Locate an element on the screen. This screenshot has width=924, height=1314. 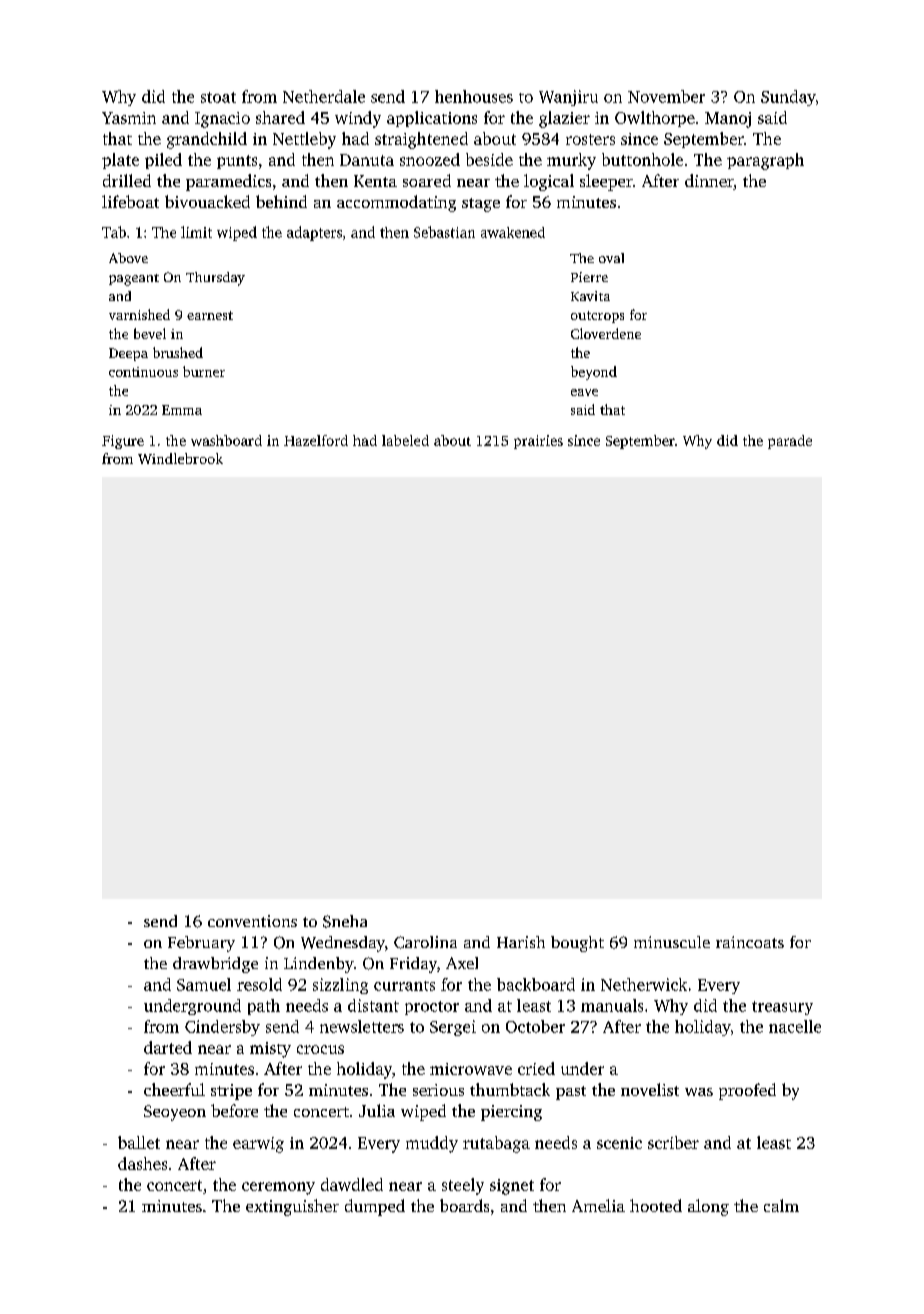
stoat is located at coordinates (218, 97).
